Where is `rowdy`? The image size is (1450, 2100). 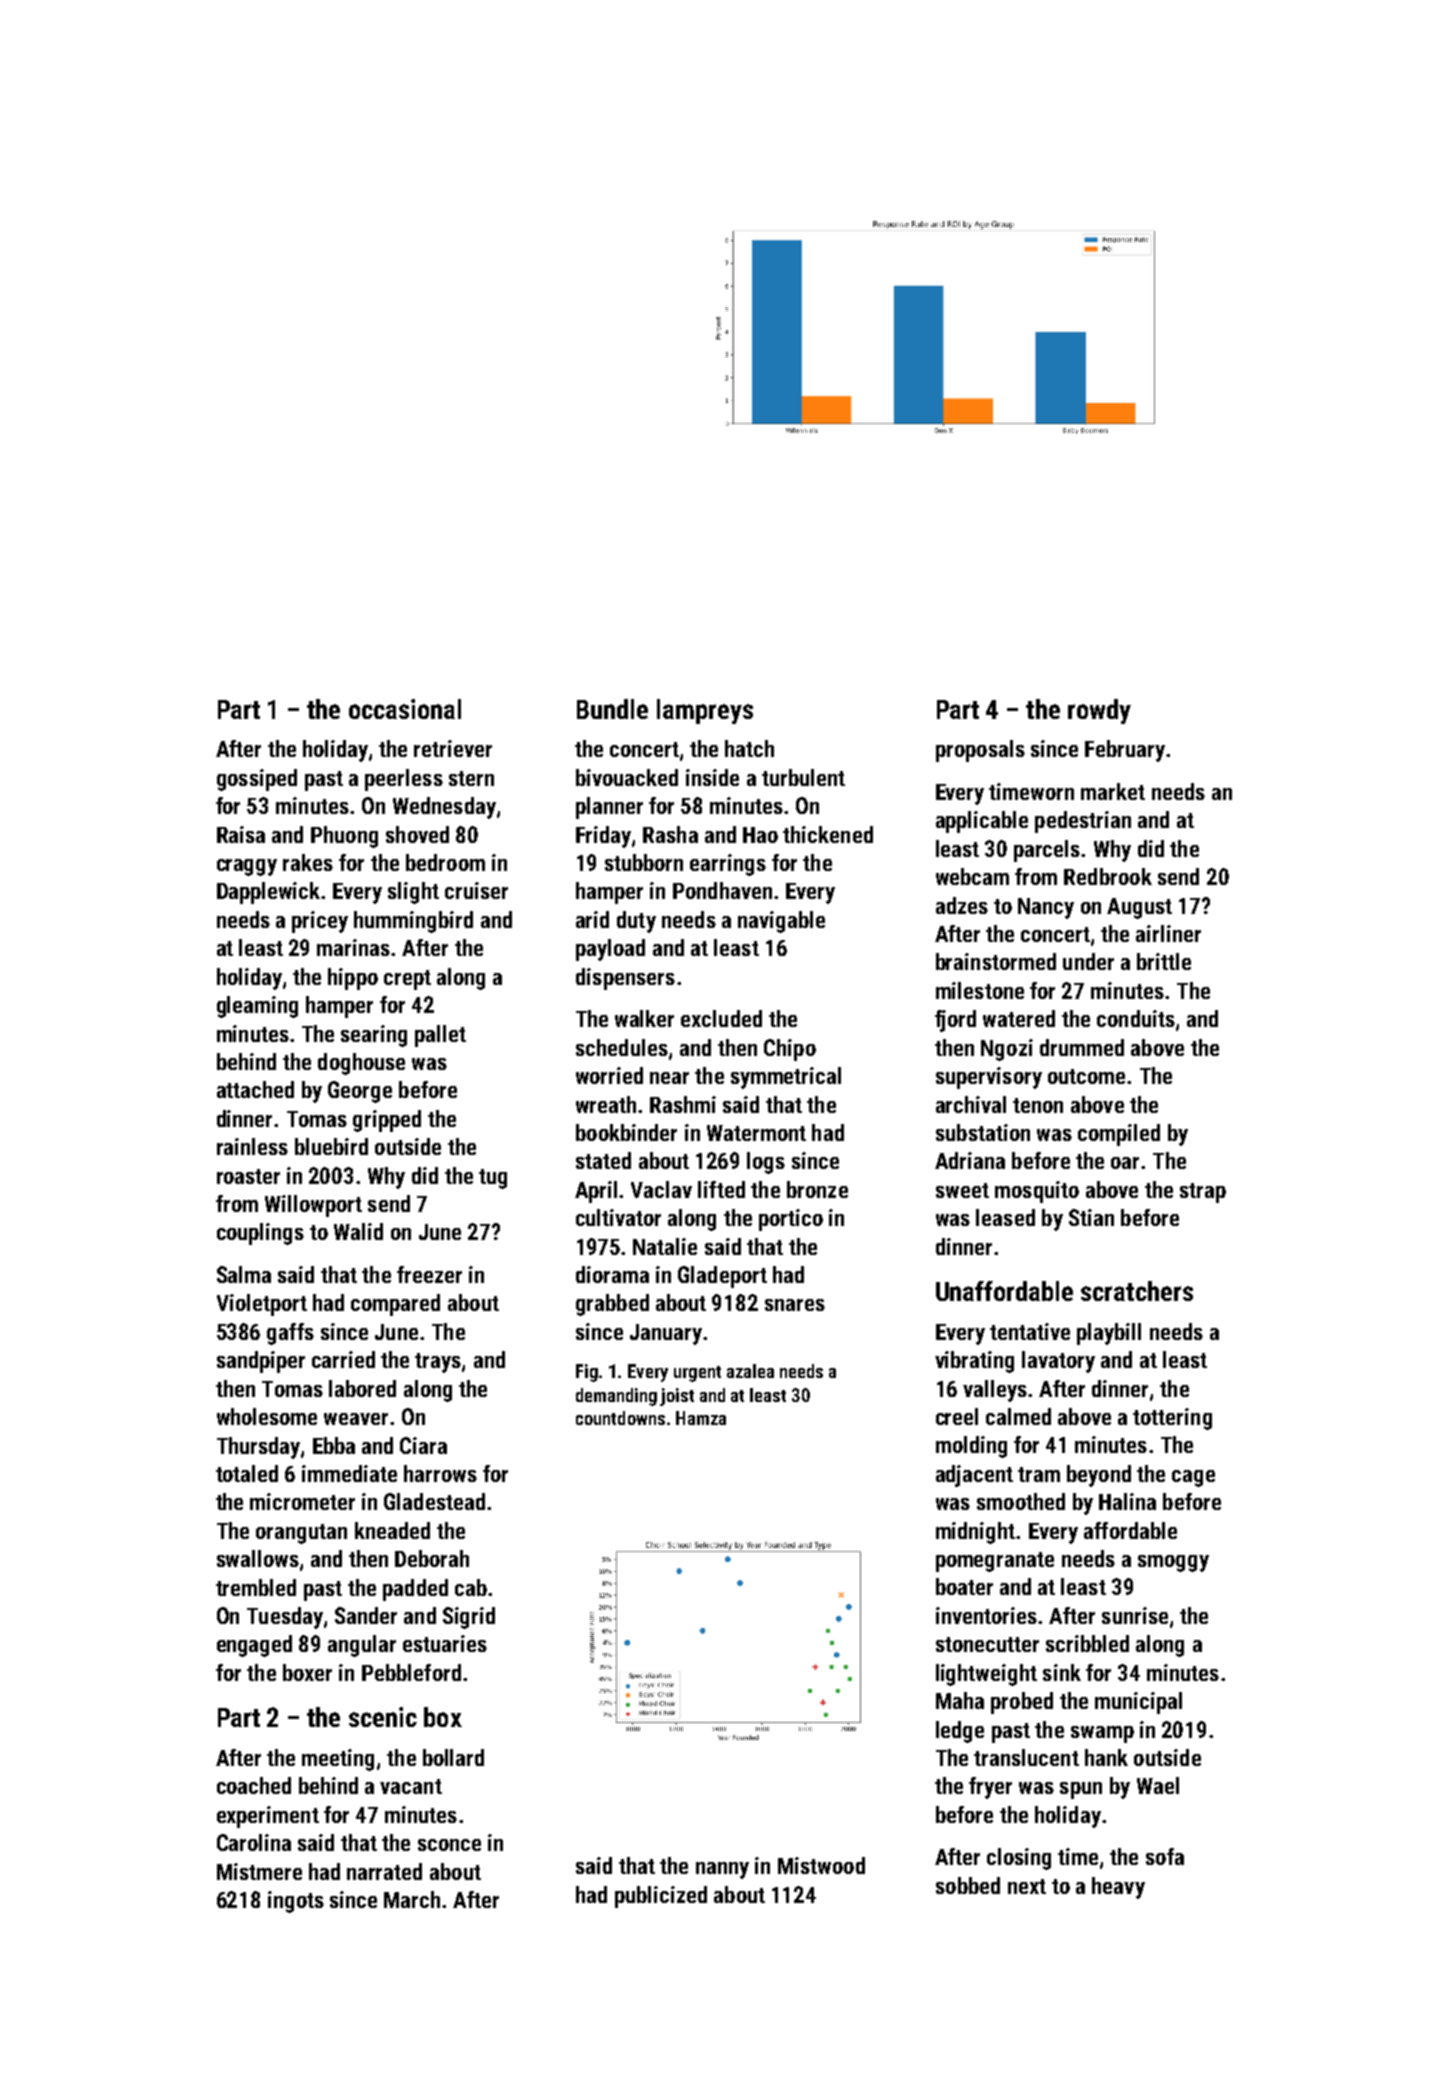 rowdy is located at coordinates (1099, 711).
